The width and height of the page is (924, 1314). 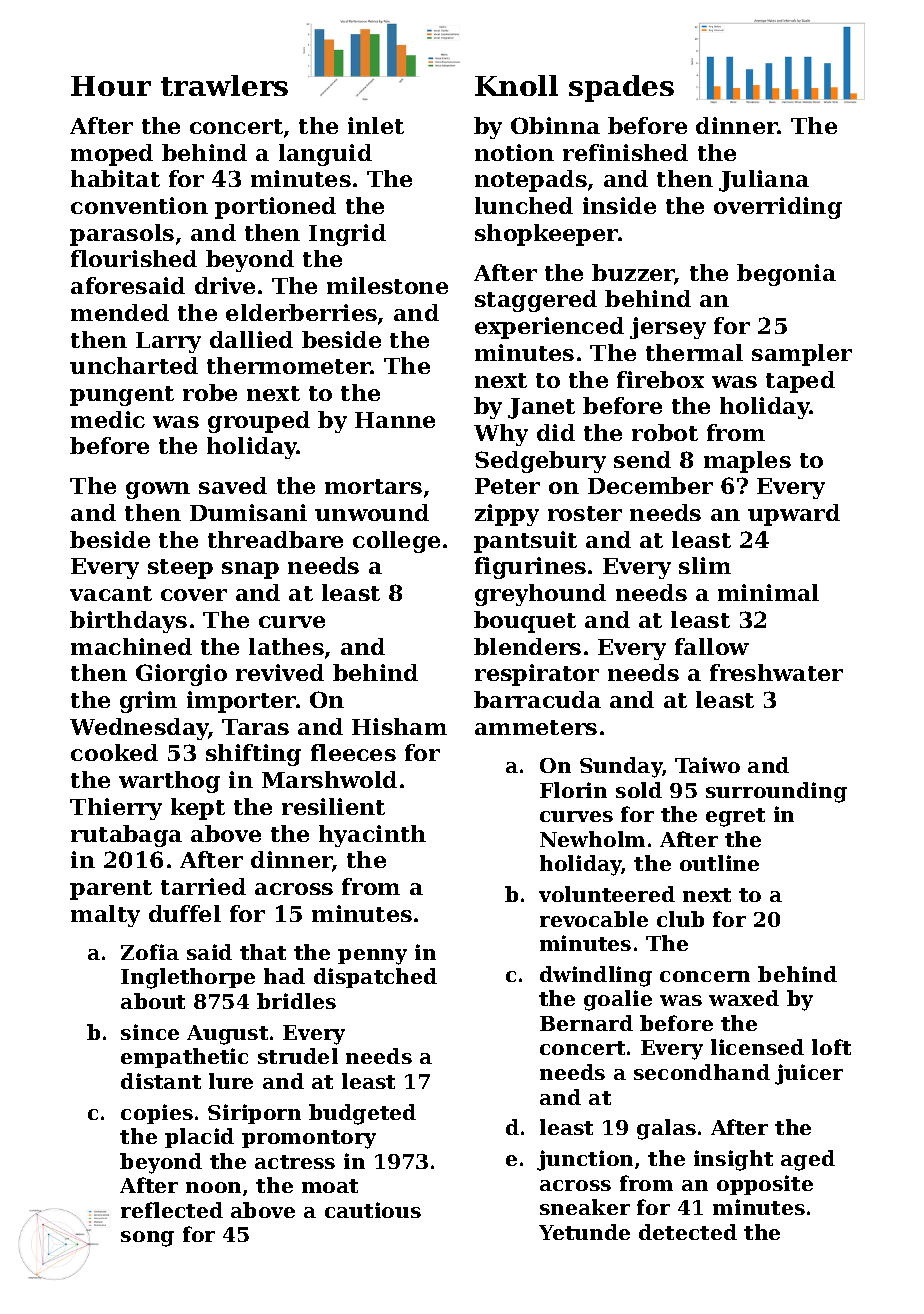 What do you see at coordinates (224, 85) in the page?
I see `trawlers` at bounding box center [224, 85].
